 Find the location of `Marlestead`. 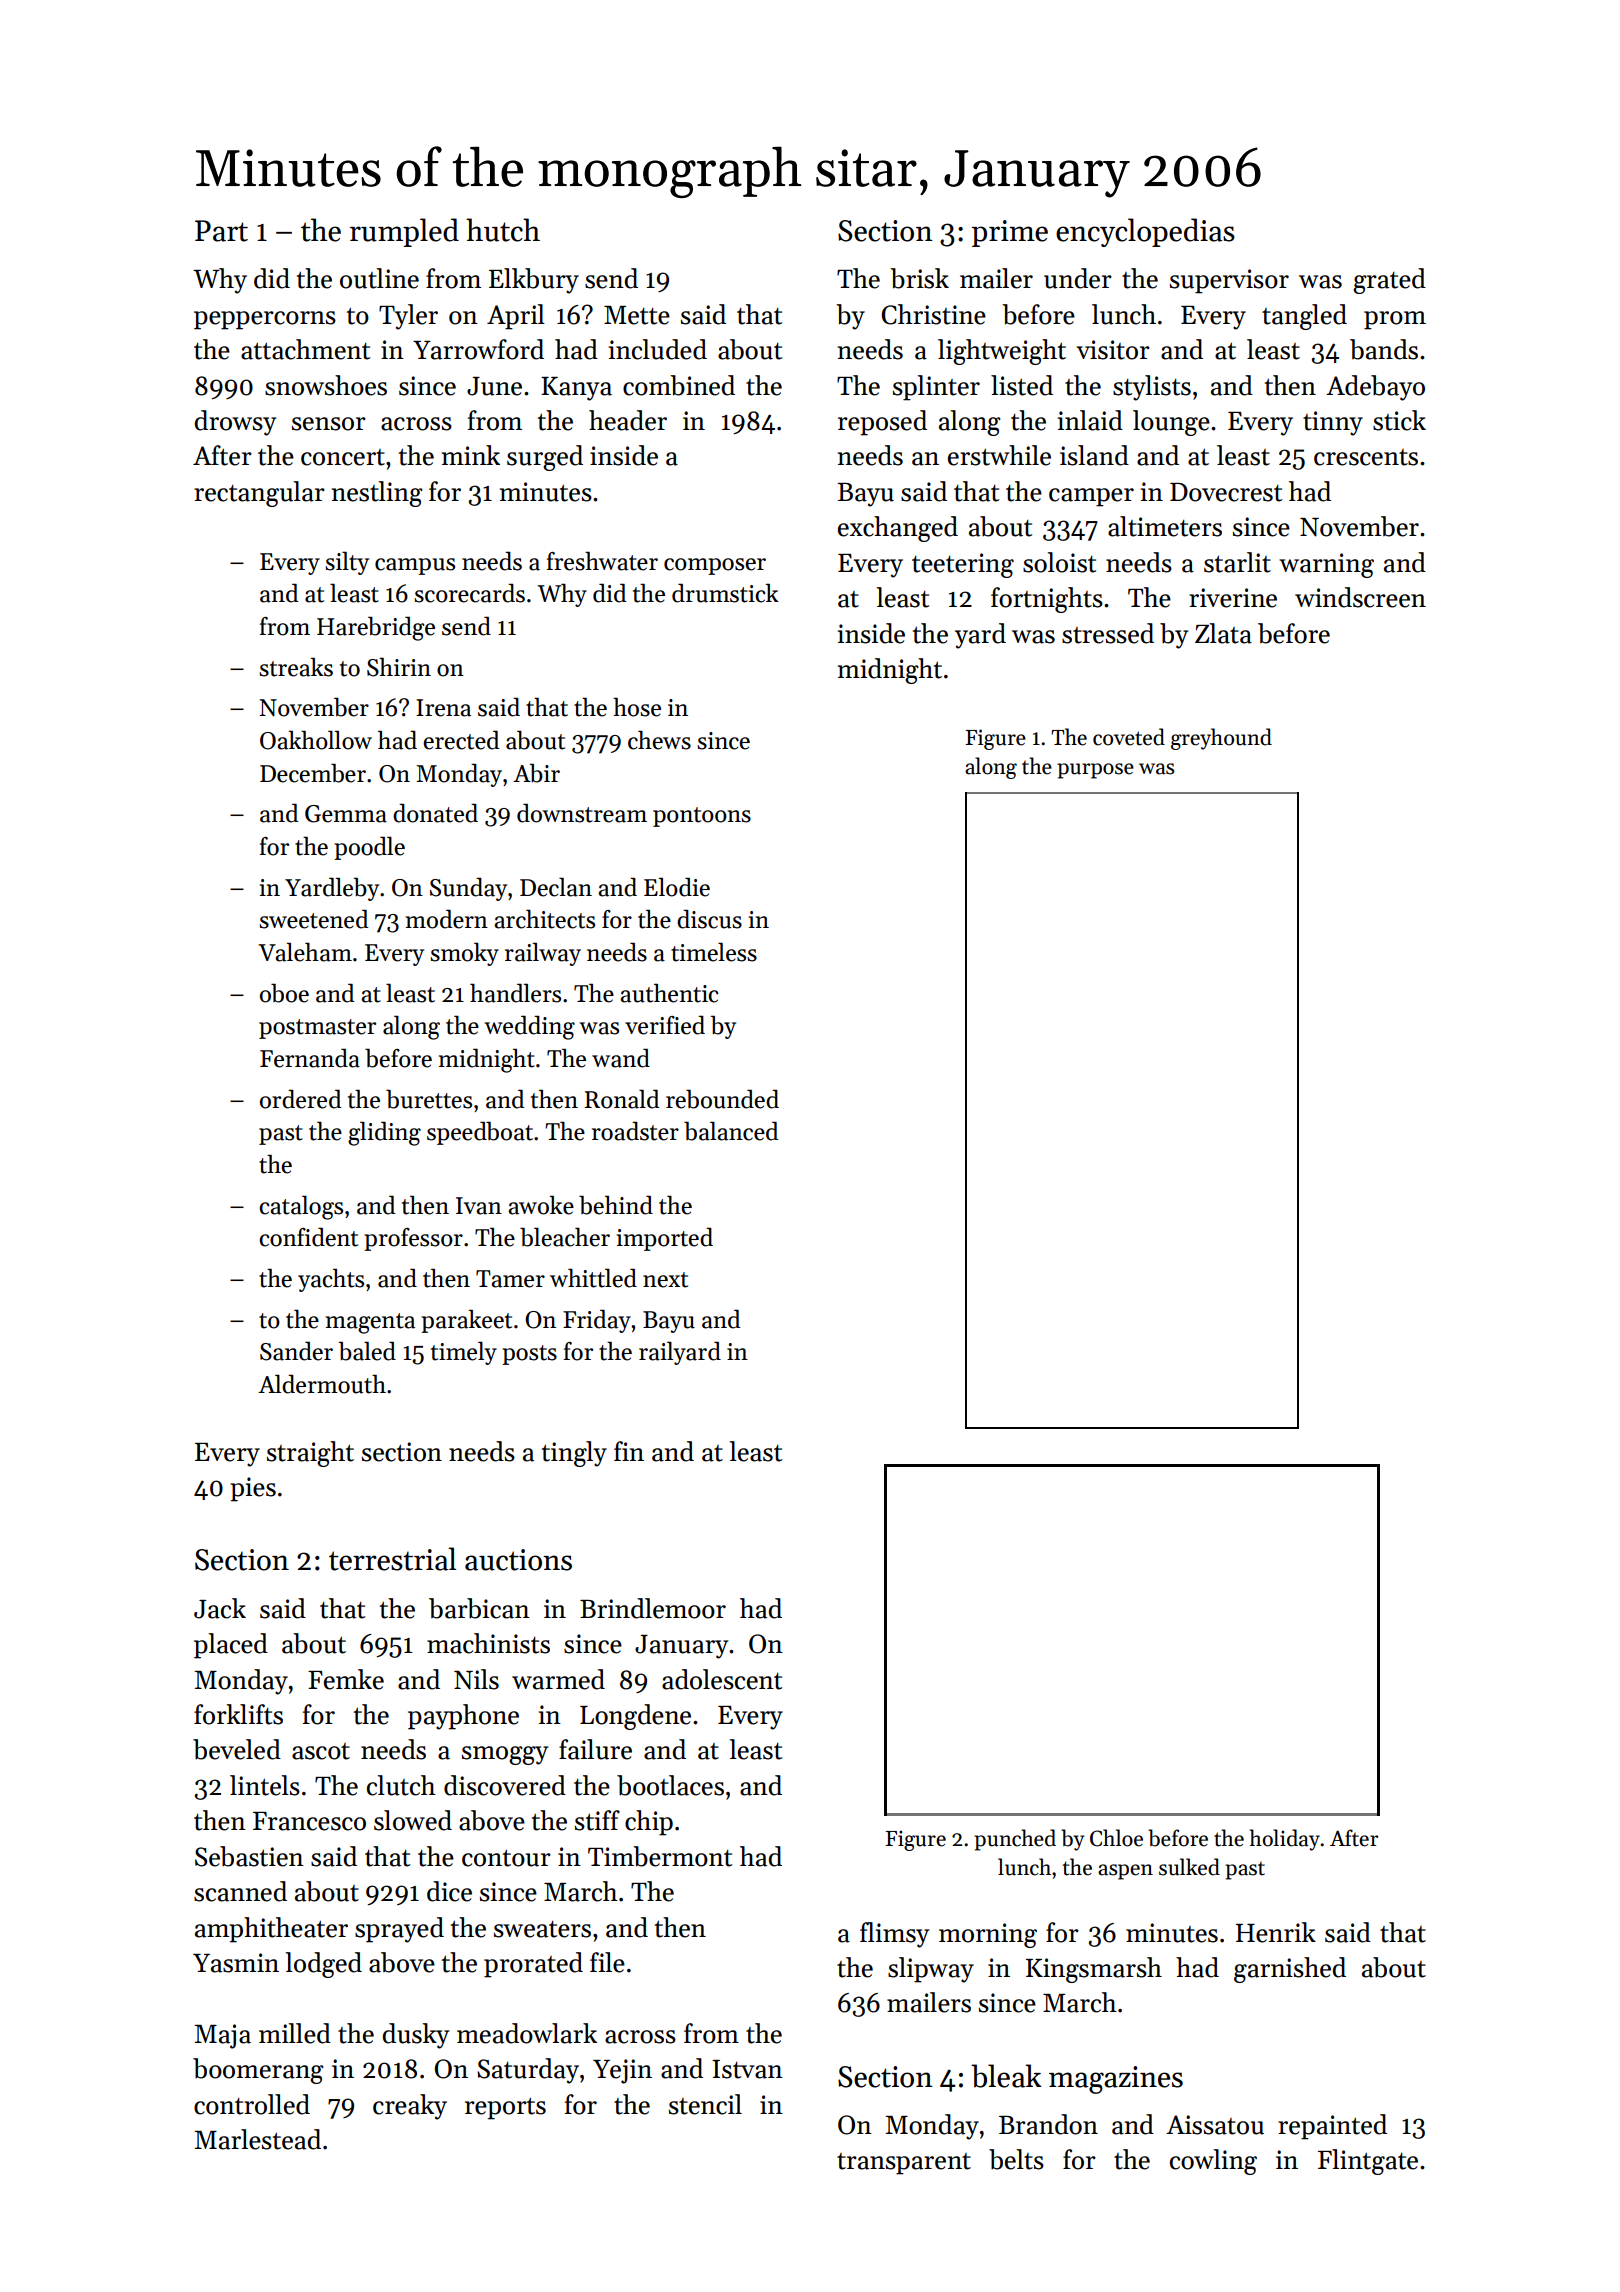

Marlestead is located at coordinates (257, 2139).
